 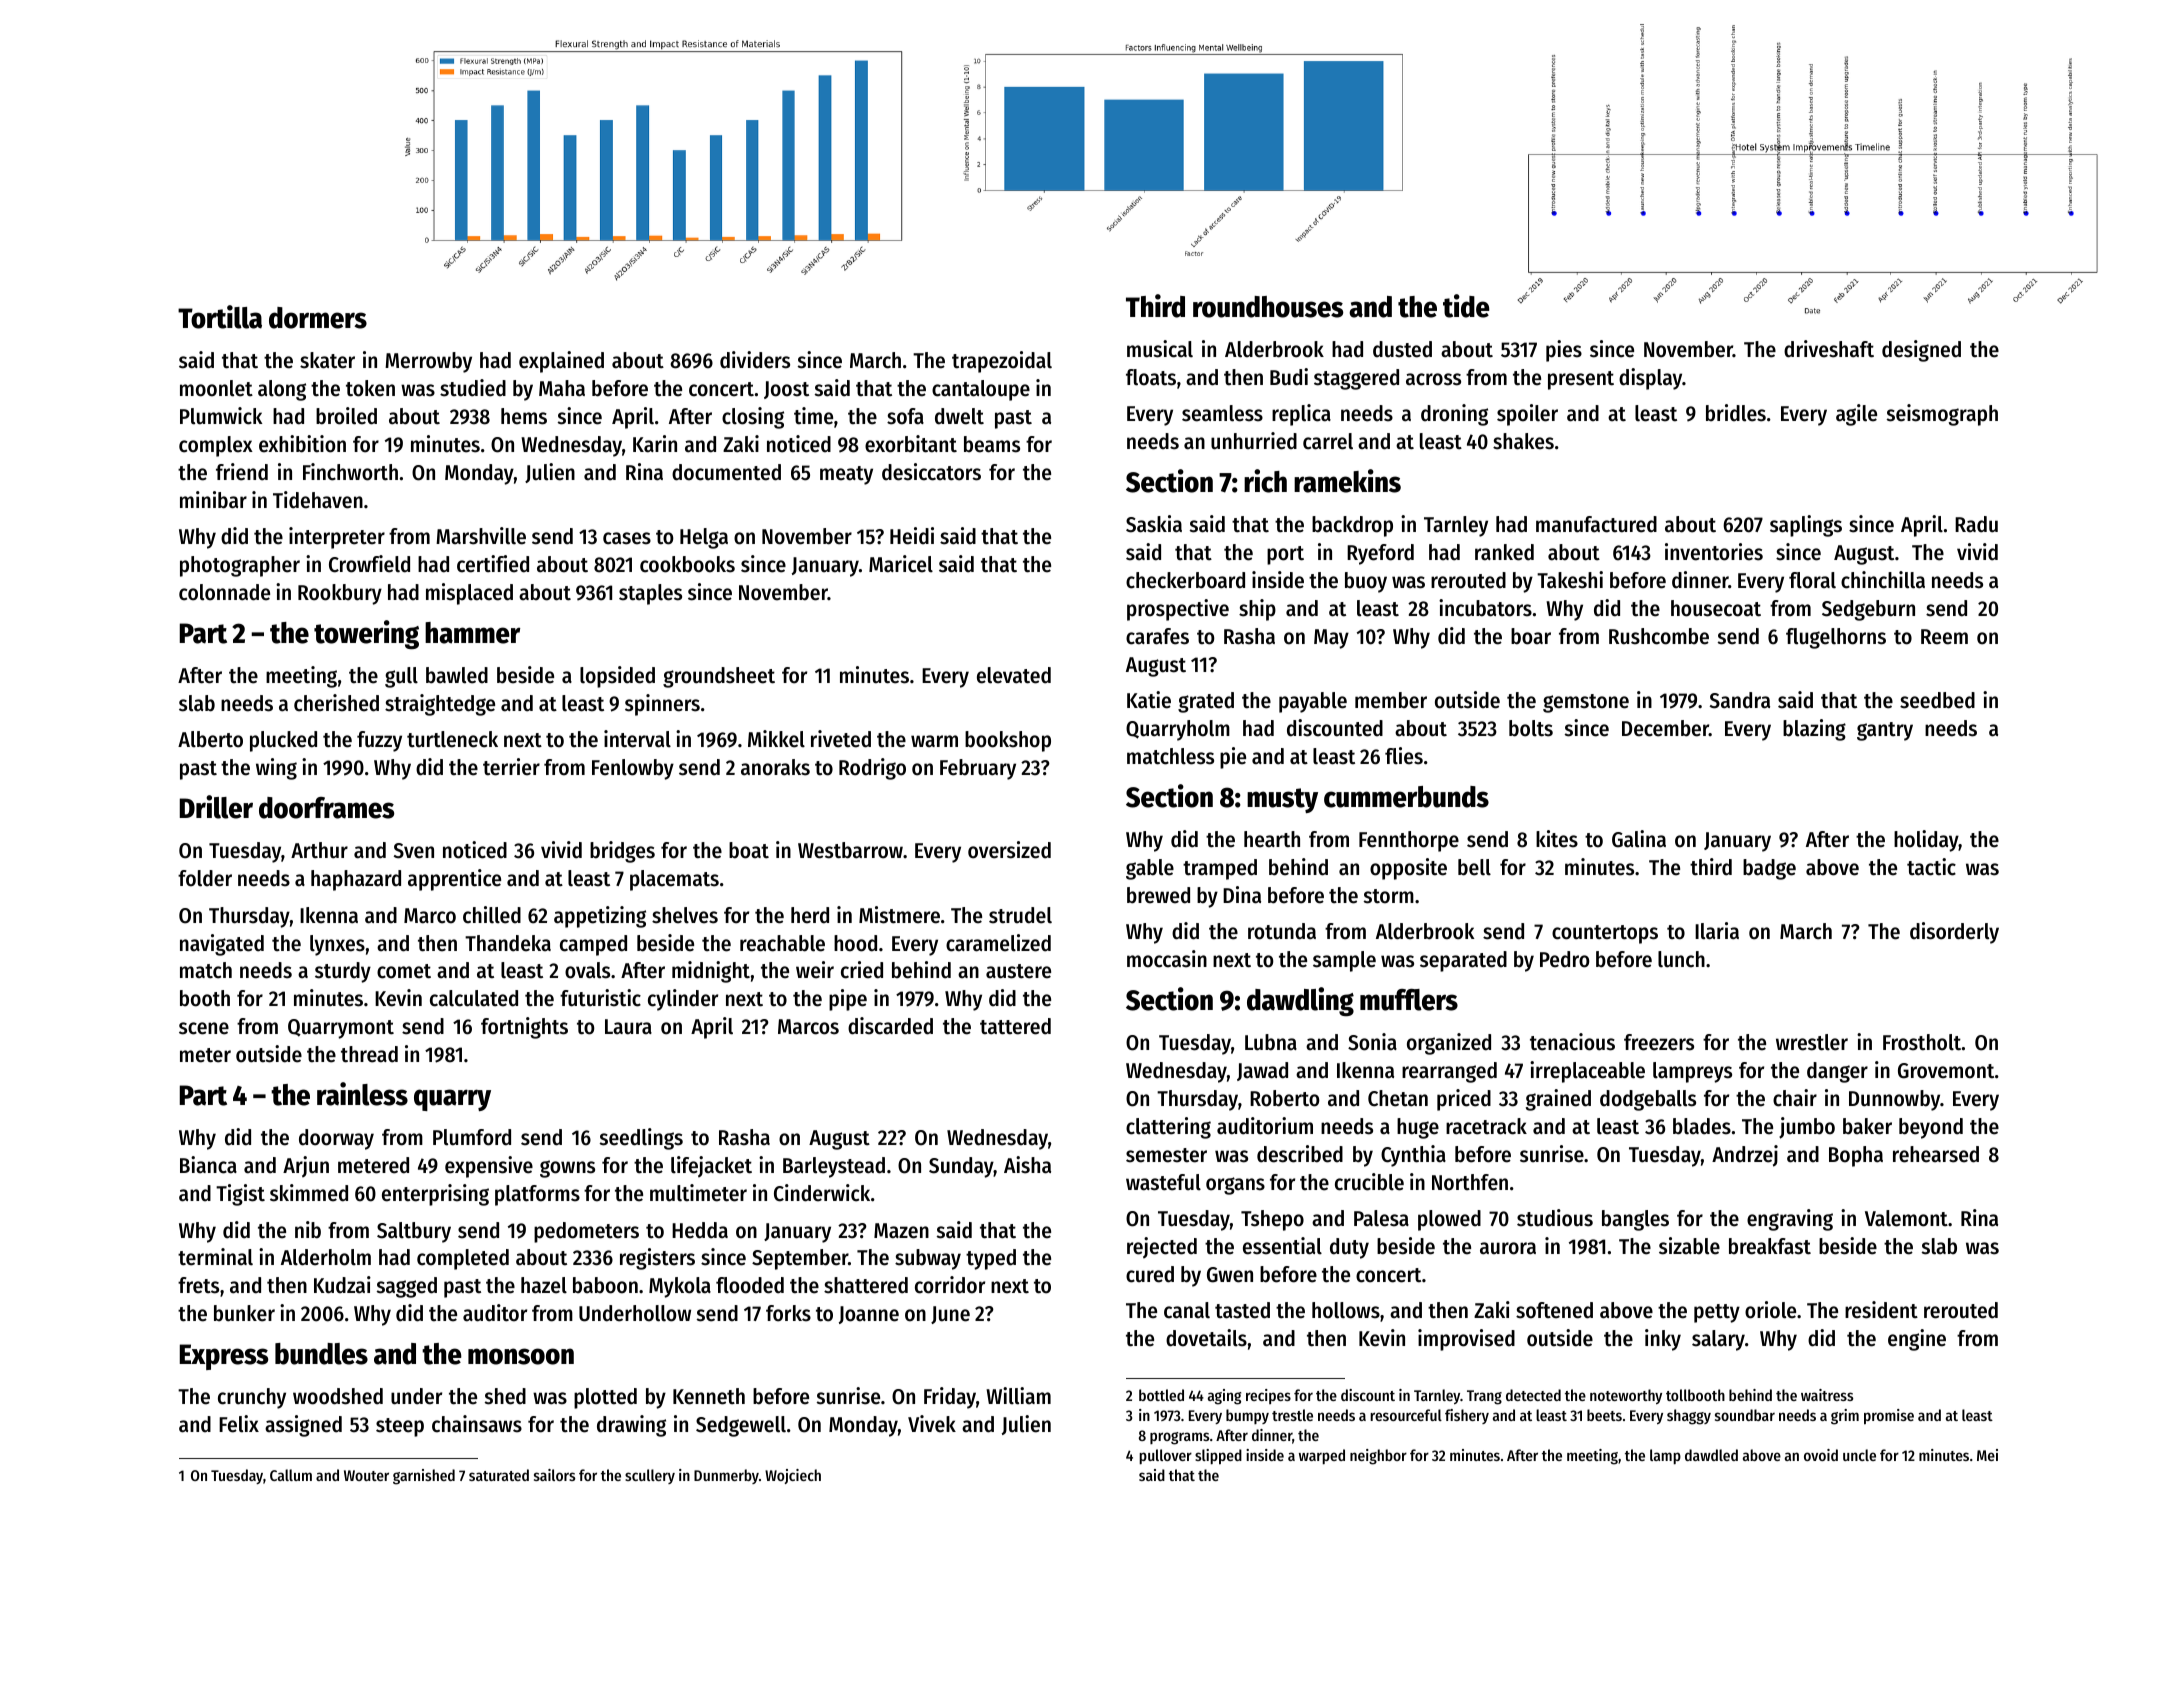 I want to click on dormers, so click(x=318, y=318).
